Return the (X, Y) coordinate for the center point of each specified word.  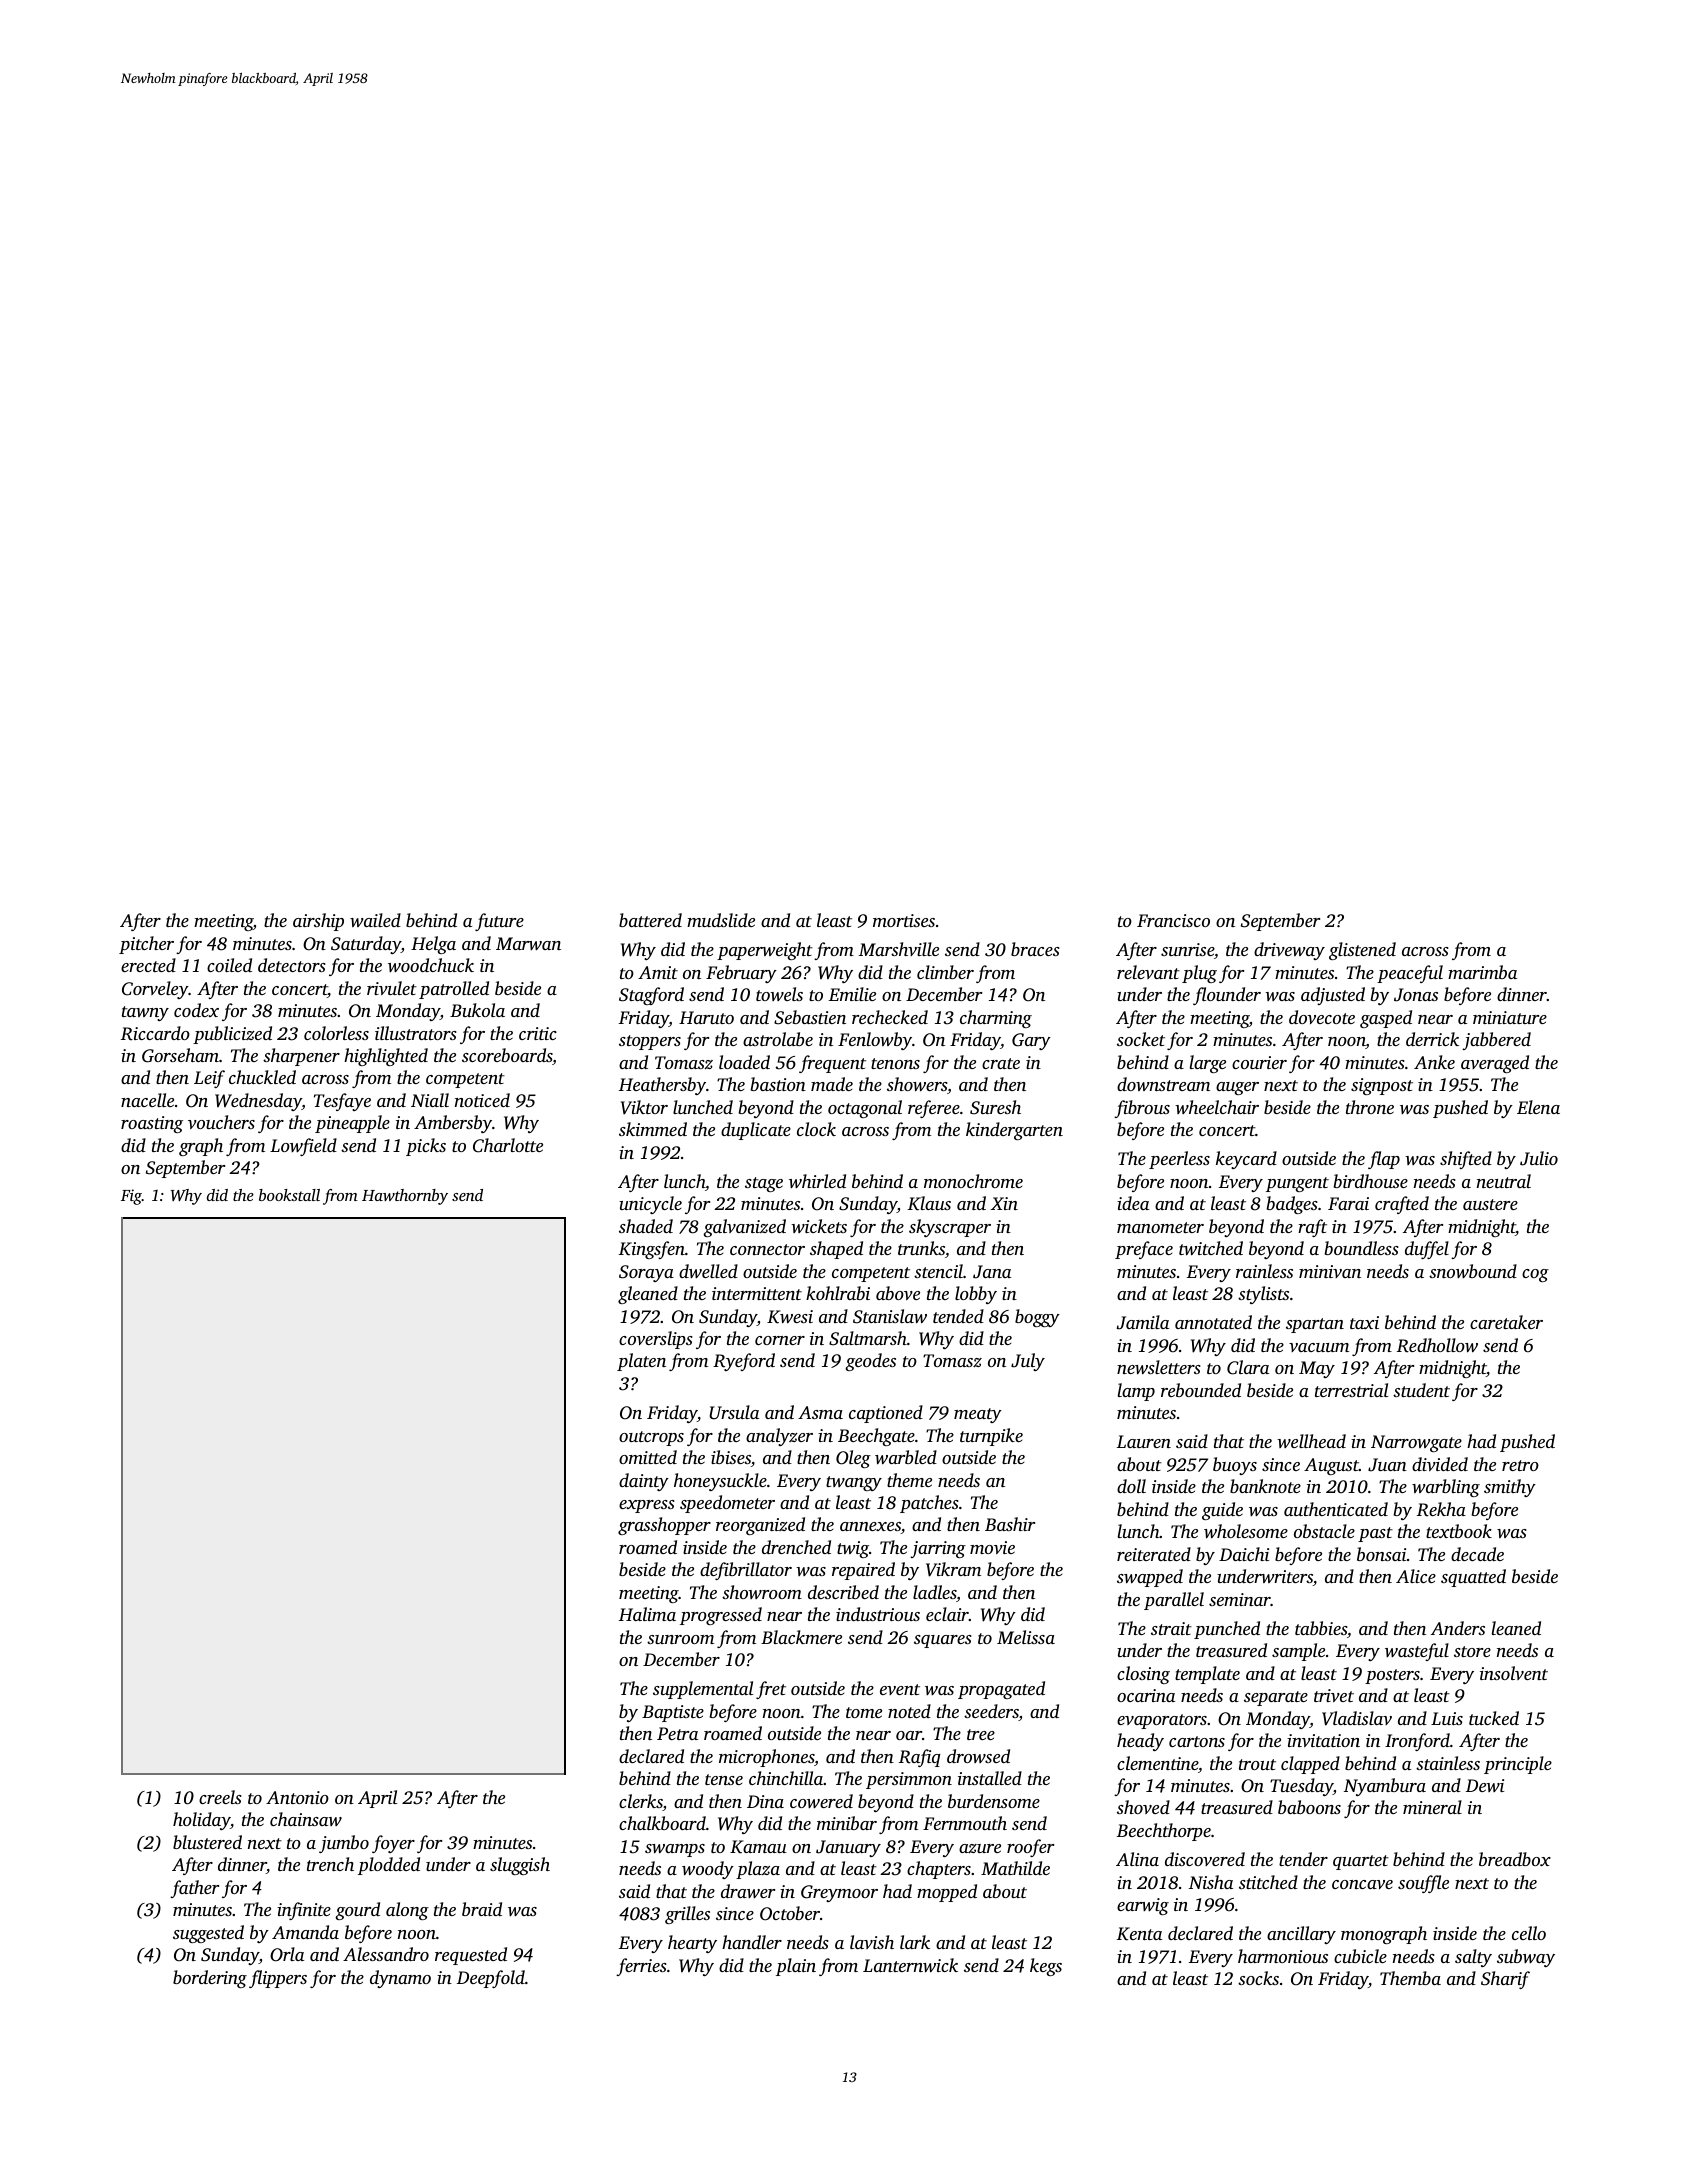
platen (641, 1362)
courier (1259, 1062)
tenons (895, 1063)
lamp (1136, 1392)
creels (220, 1797)
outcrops (651, 1438)
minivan (1330, 1271)
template (1207, 1675)
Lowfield (303, 1147)
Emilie (852, 994)
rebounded (1201, 1390)
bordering (210, 1979)
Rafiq (919, 1758)
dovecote (1322, 1017)
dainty (644, 1482)
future (499, 922)
